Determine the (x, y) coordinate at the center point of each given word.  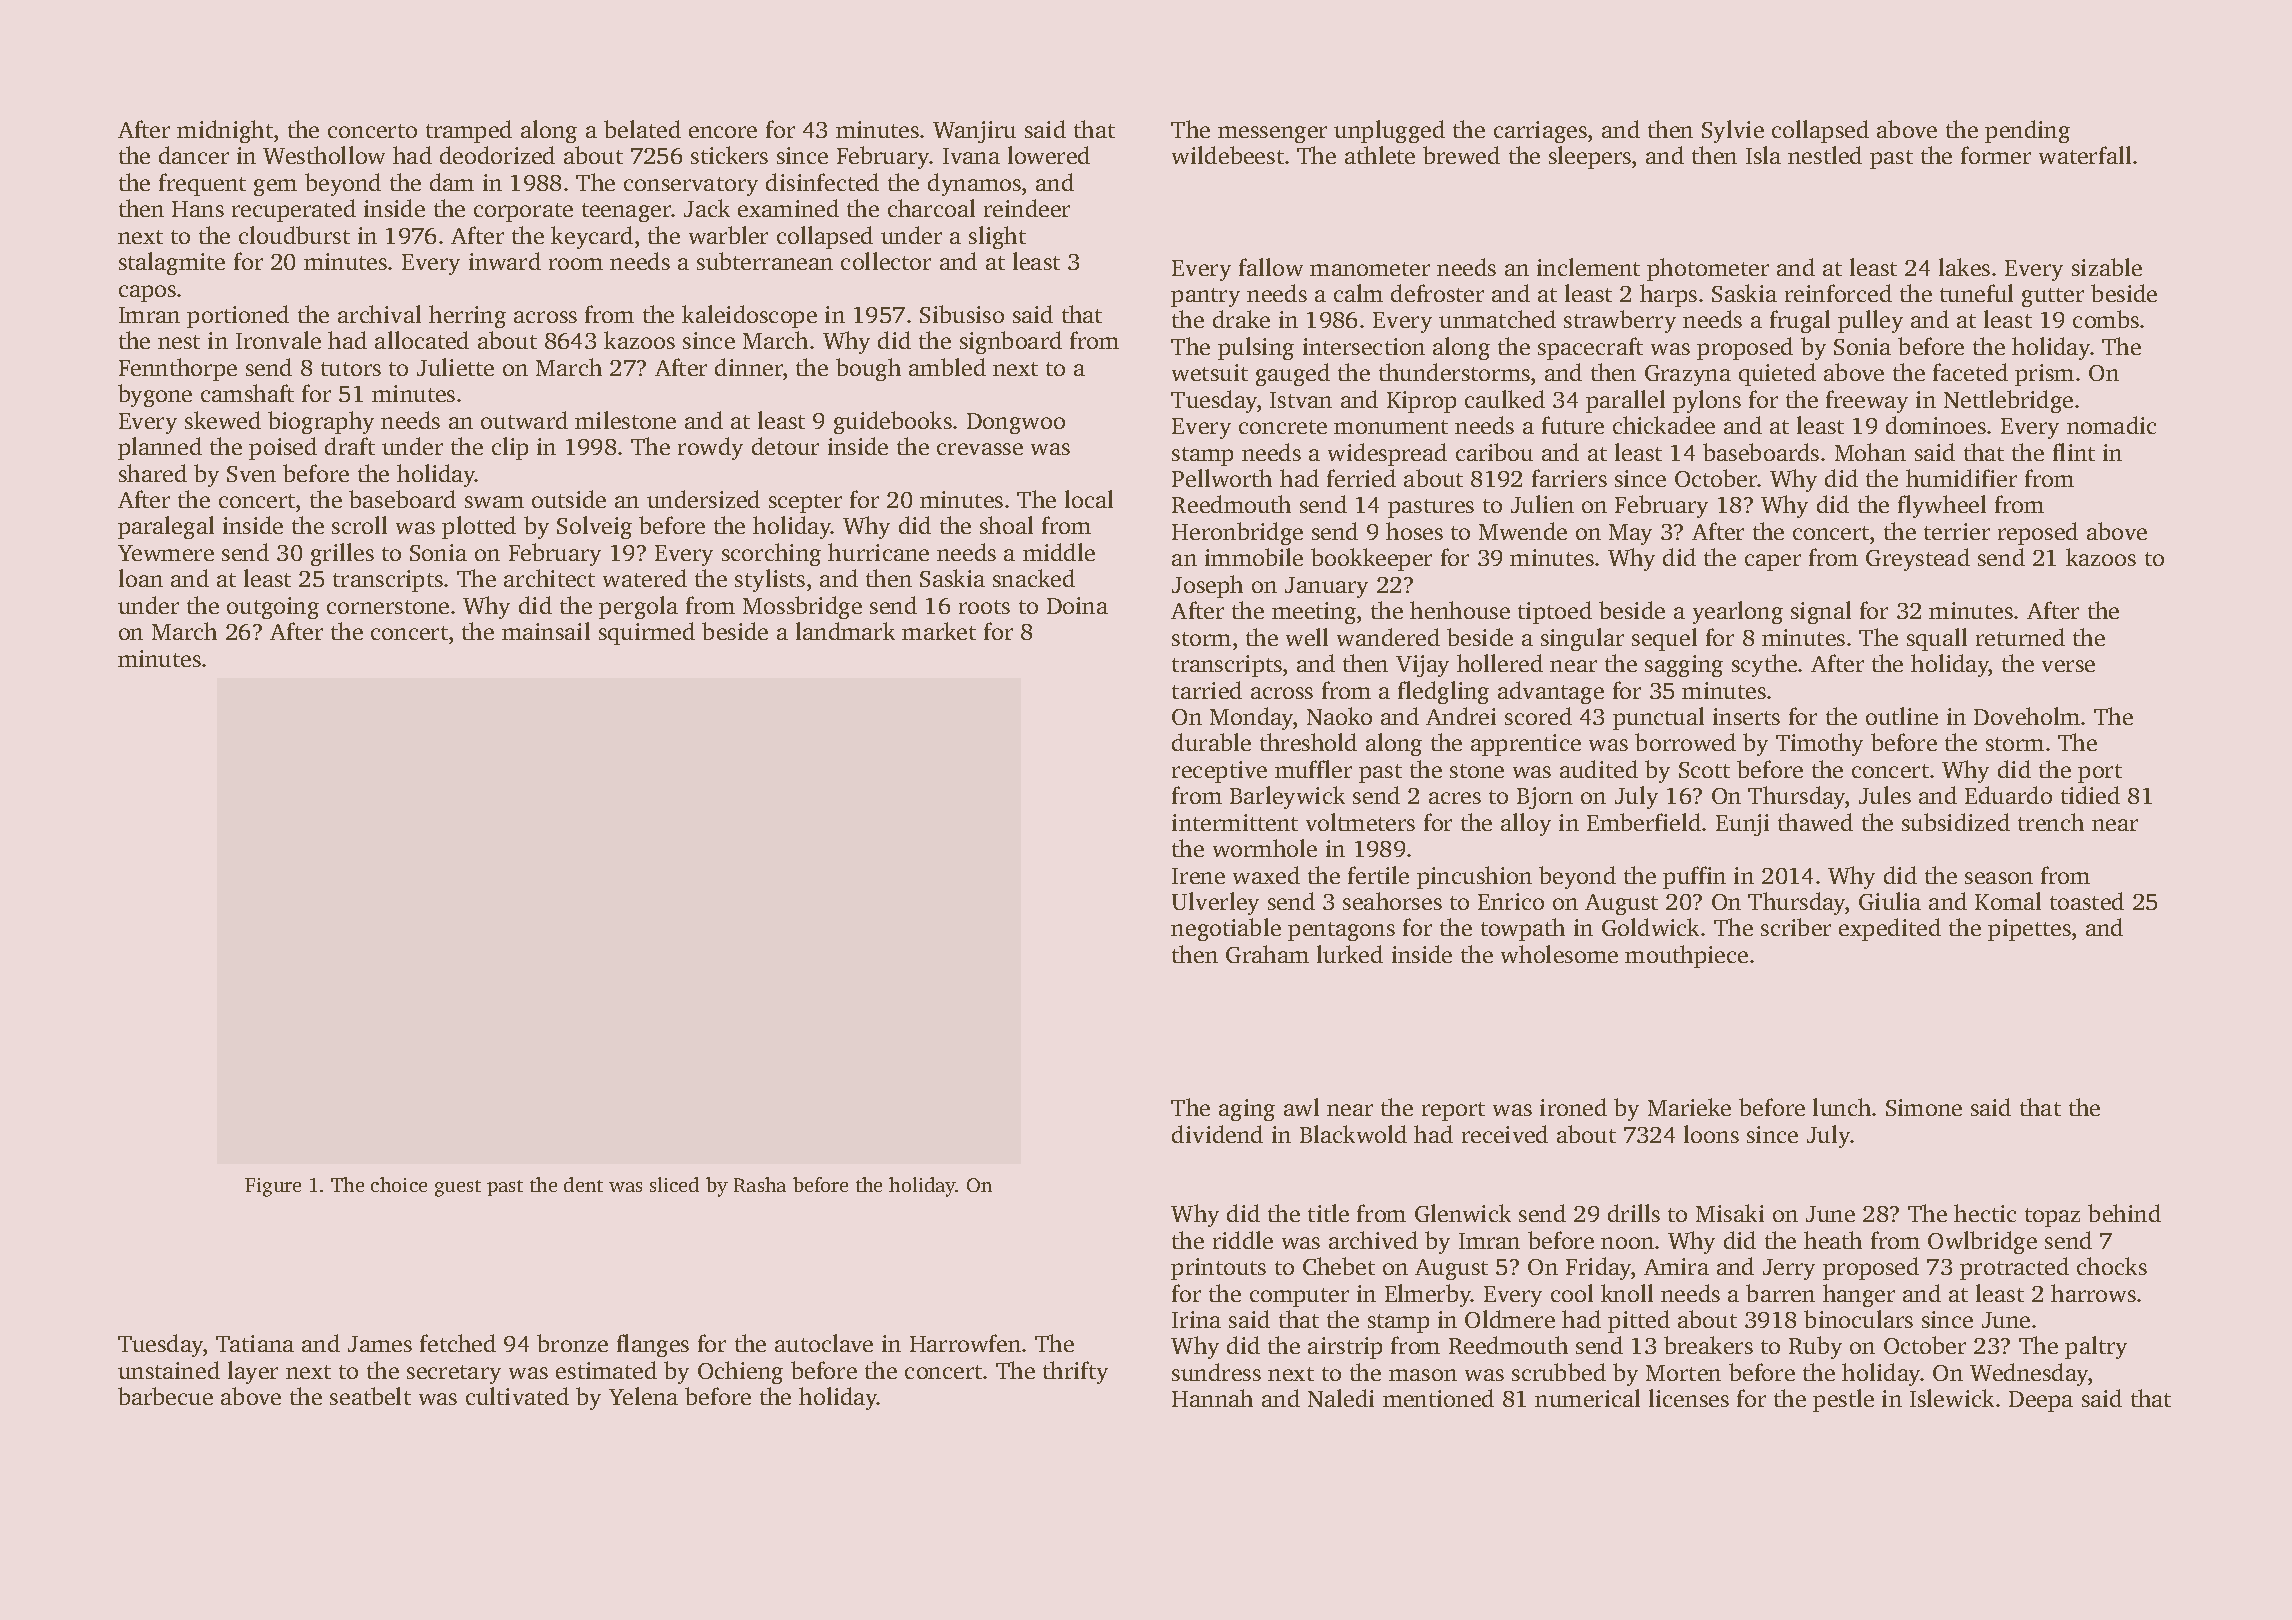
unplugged (1389, 131)
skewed (223, 420)
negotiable (1226, 929)
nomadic (2111, 425)
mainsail (546, 631)
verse (2068, 666)
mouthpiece (1686, 956)
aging (1247, 1110)
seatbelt (370, 1396)
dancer (194, 155)
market (939, 631)
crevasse (980, 449)
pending (2027, 131)
